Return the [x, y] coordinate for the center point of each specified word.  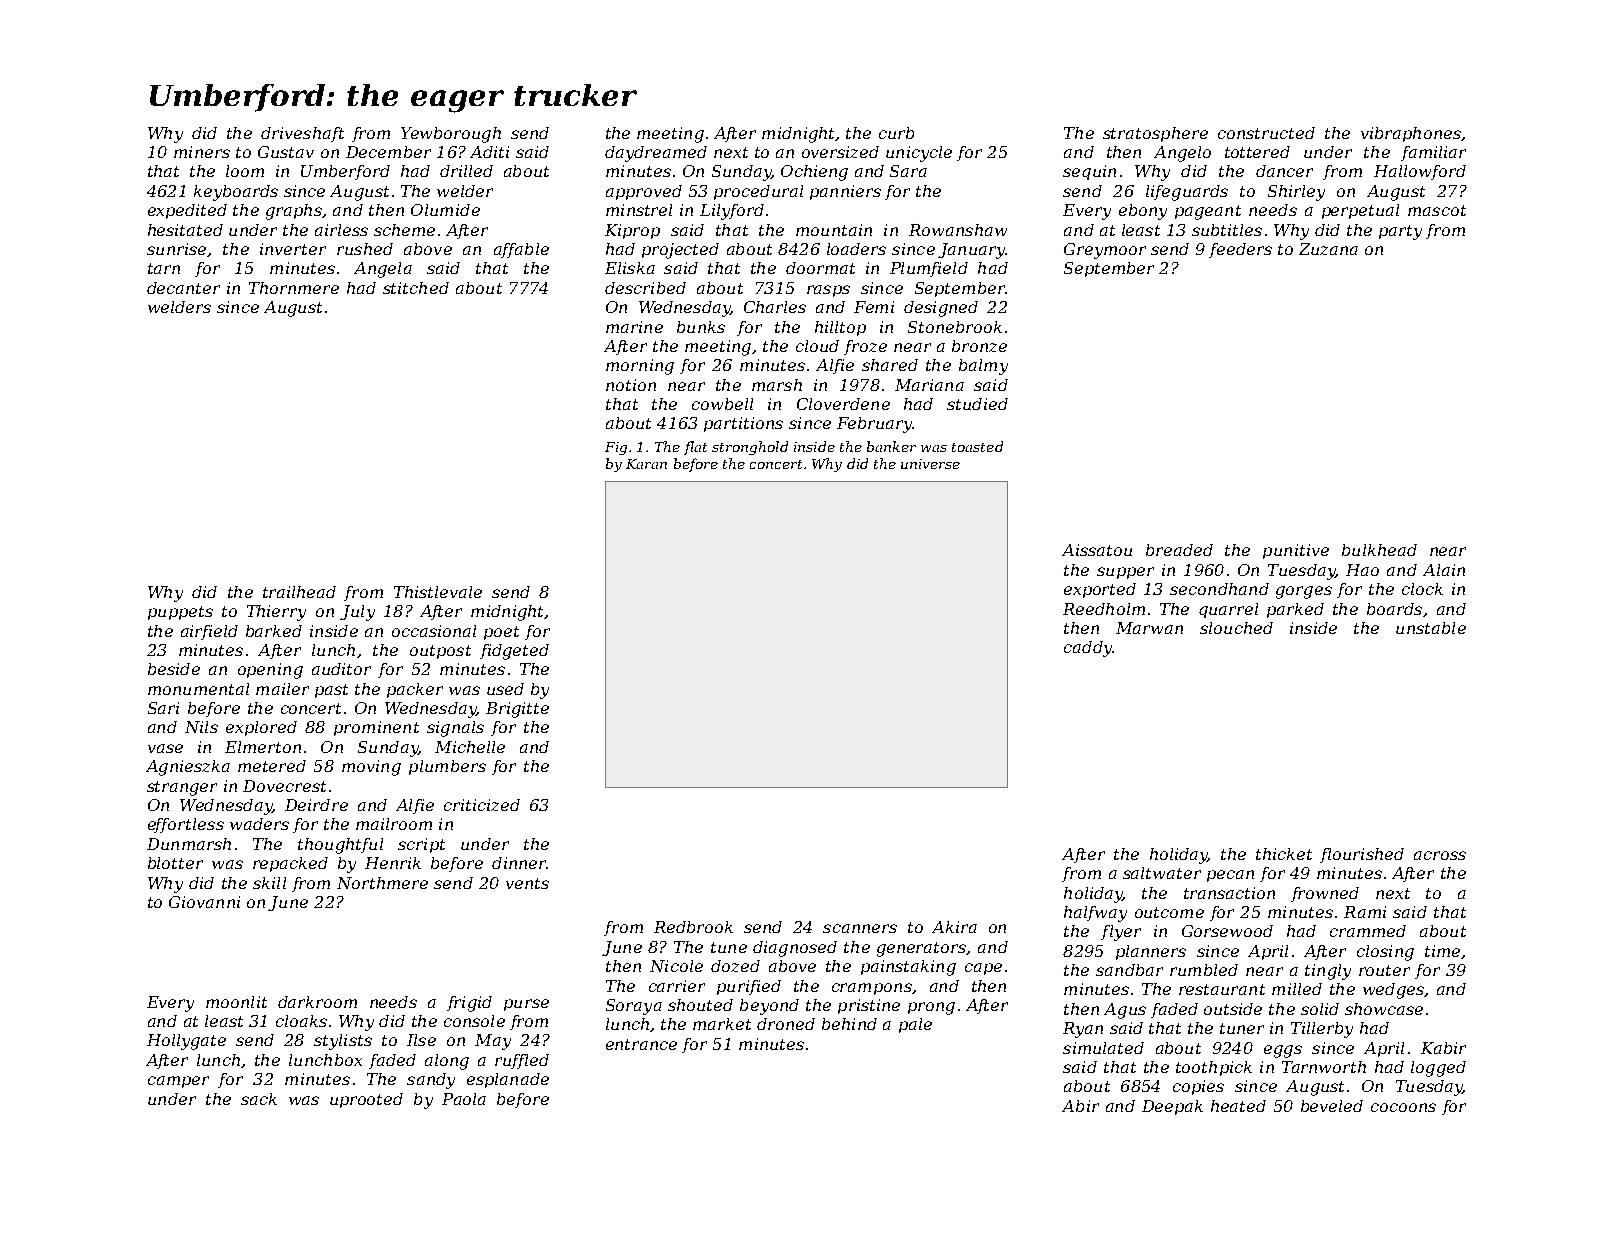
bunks [701, 327]
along [447, 1062]
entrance [641, 1044]
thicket [1284, 854]
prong [931, 1008]
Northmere [382, 883]
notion [631, 385]
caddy [1088, 649]
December [388, 152]
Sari [163, 708]
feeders [1240, 250]
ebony [1143, 212]
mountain [834, 230]
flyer [1121, 933]
